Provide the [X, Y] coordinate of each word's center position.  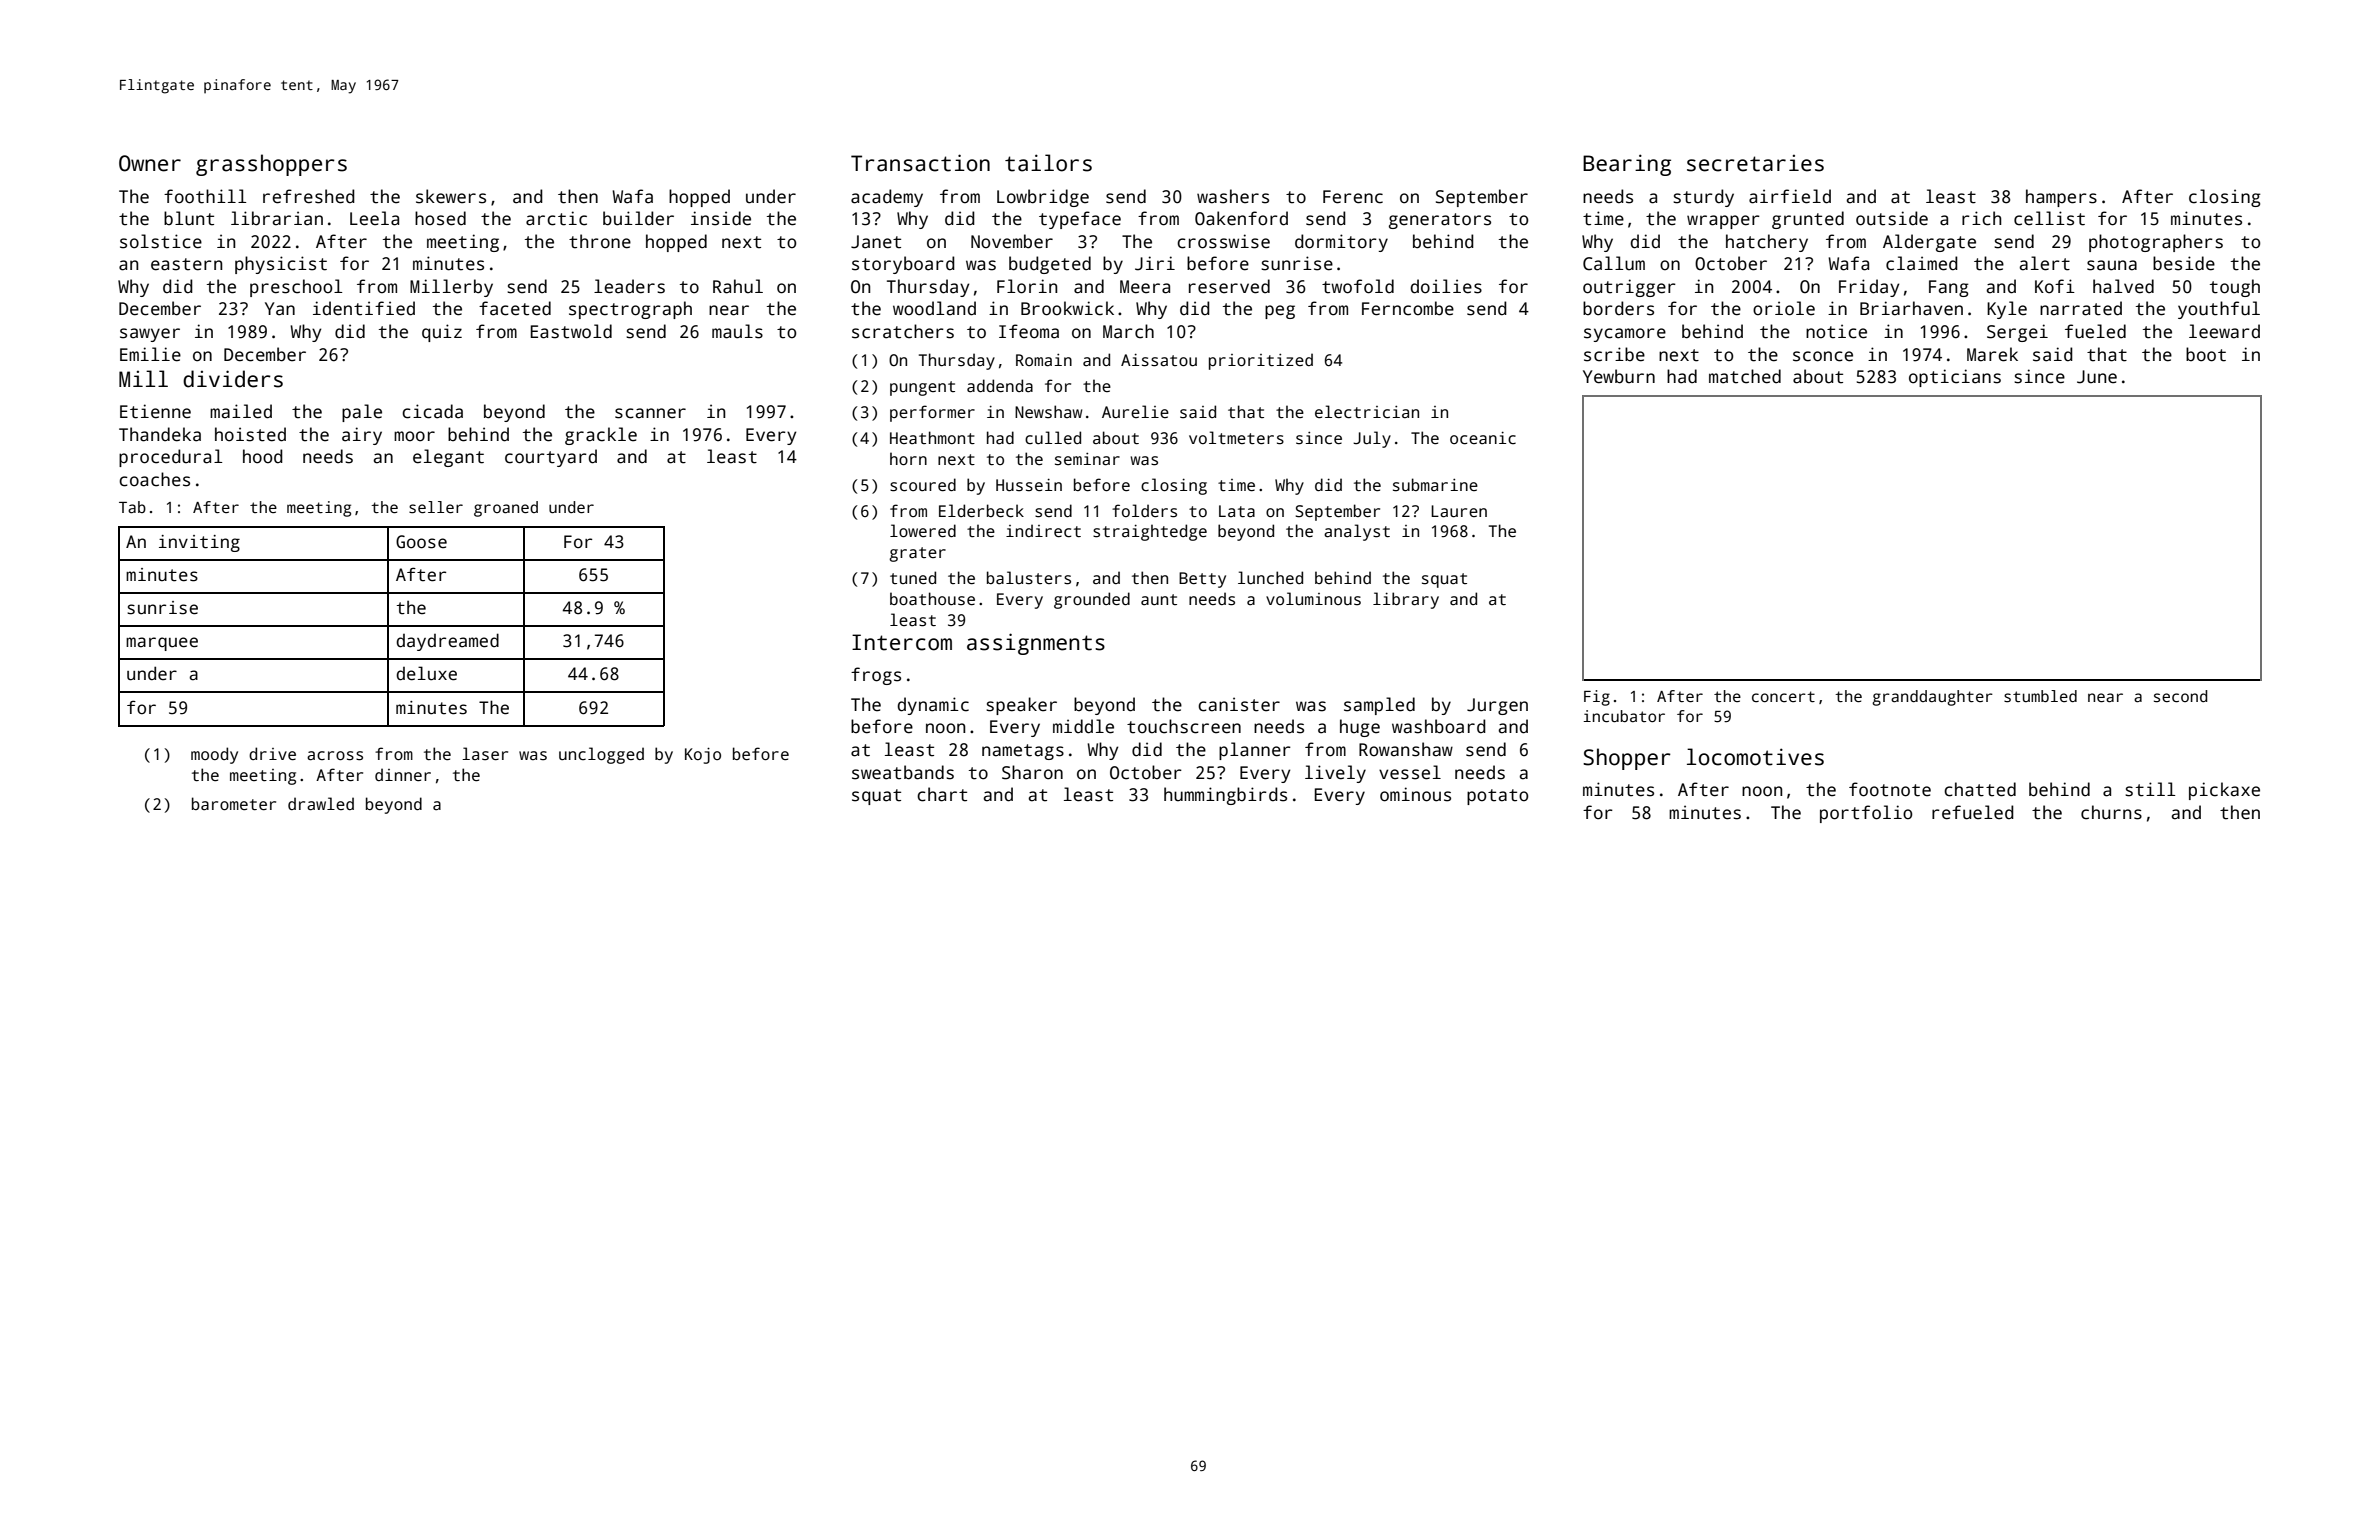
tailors [1048, 163]
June [2097, 377]
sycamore [1625, 335]
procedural [170, 458]
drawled [321, 804]
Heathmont [932, 438]
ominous [1415, 794]
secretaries [1755, 163]
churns [2111, 812]
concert [1783, 697]
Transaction [920, 163]
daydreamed [447, 642]
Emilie [150, 354]
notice [1836, 331]
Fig [1597, 698]
